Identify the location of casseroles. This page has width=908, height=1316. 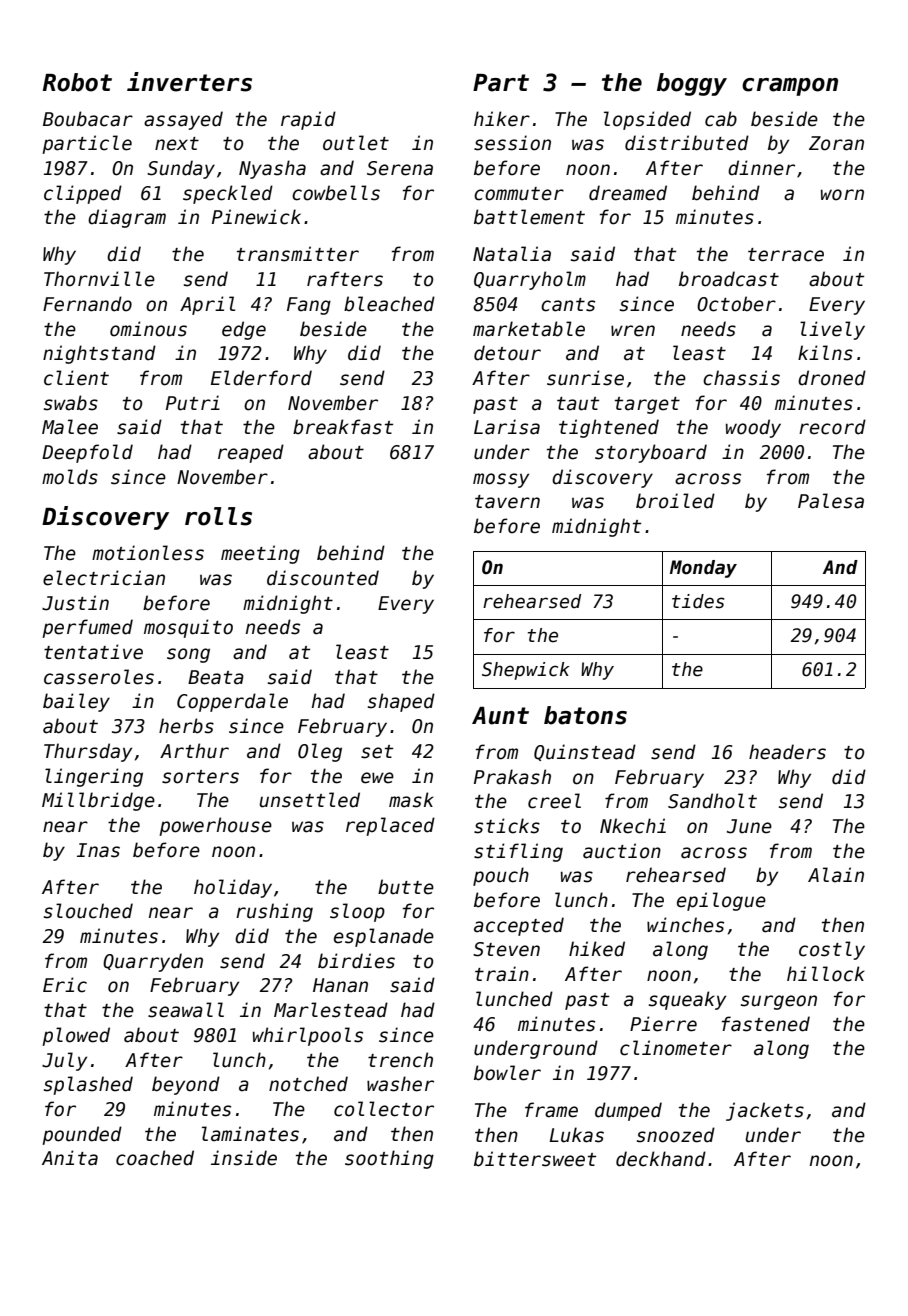
(99, 677).
